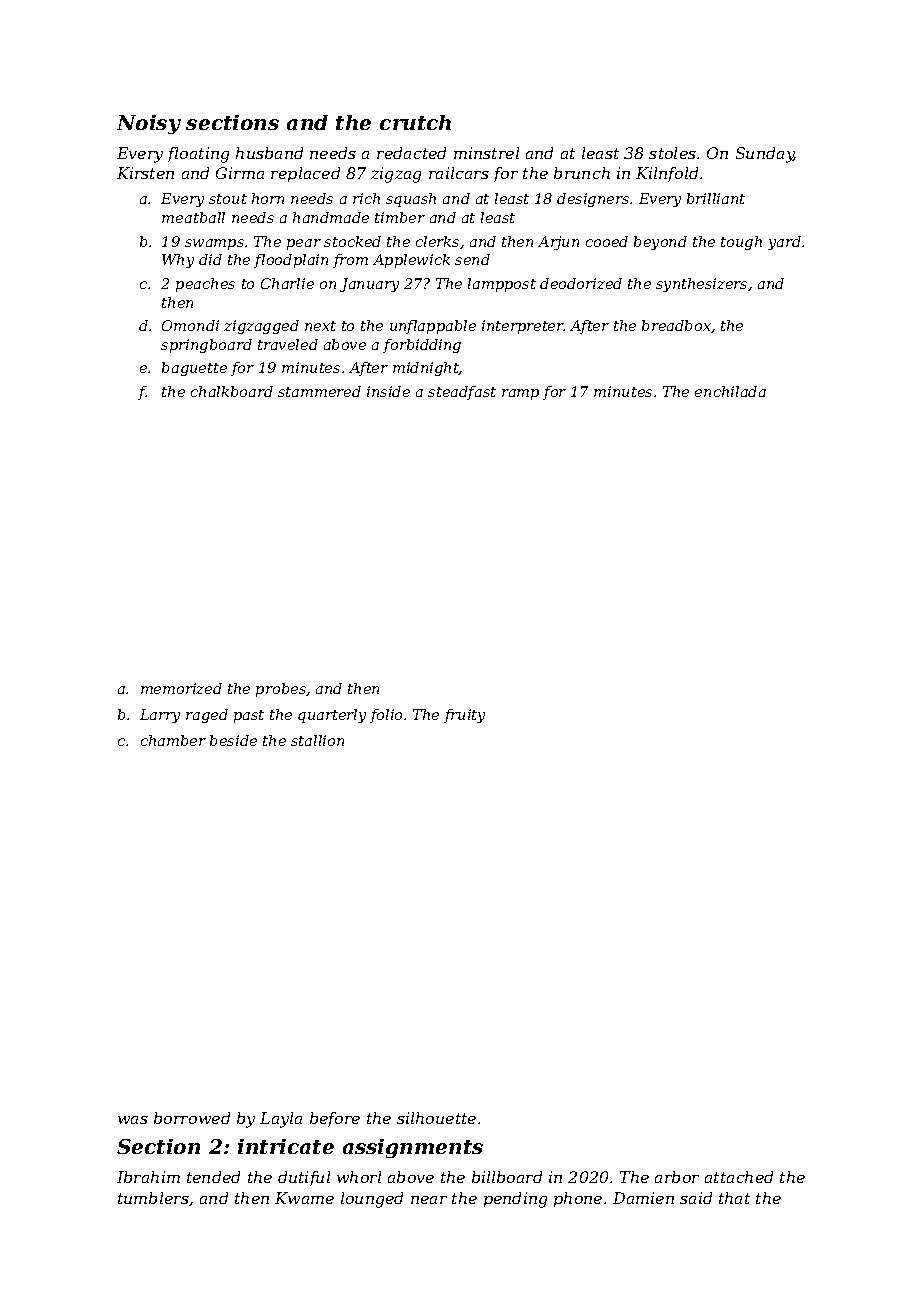 Image resolution: width=924 pixels, height=1308 pixels. What do you see at coordinates (386, 716) in the document?
I see `folio` at bounding box center [386, 716].
